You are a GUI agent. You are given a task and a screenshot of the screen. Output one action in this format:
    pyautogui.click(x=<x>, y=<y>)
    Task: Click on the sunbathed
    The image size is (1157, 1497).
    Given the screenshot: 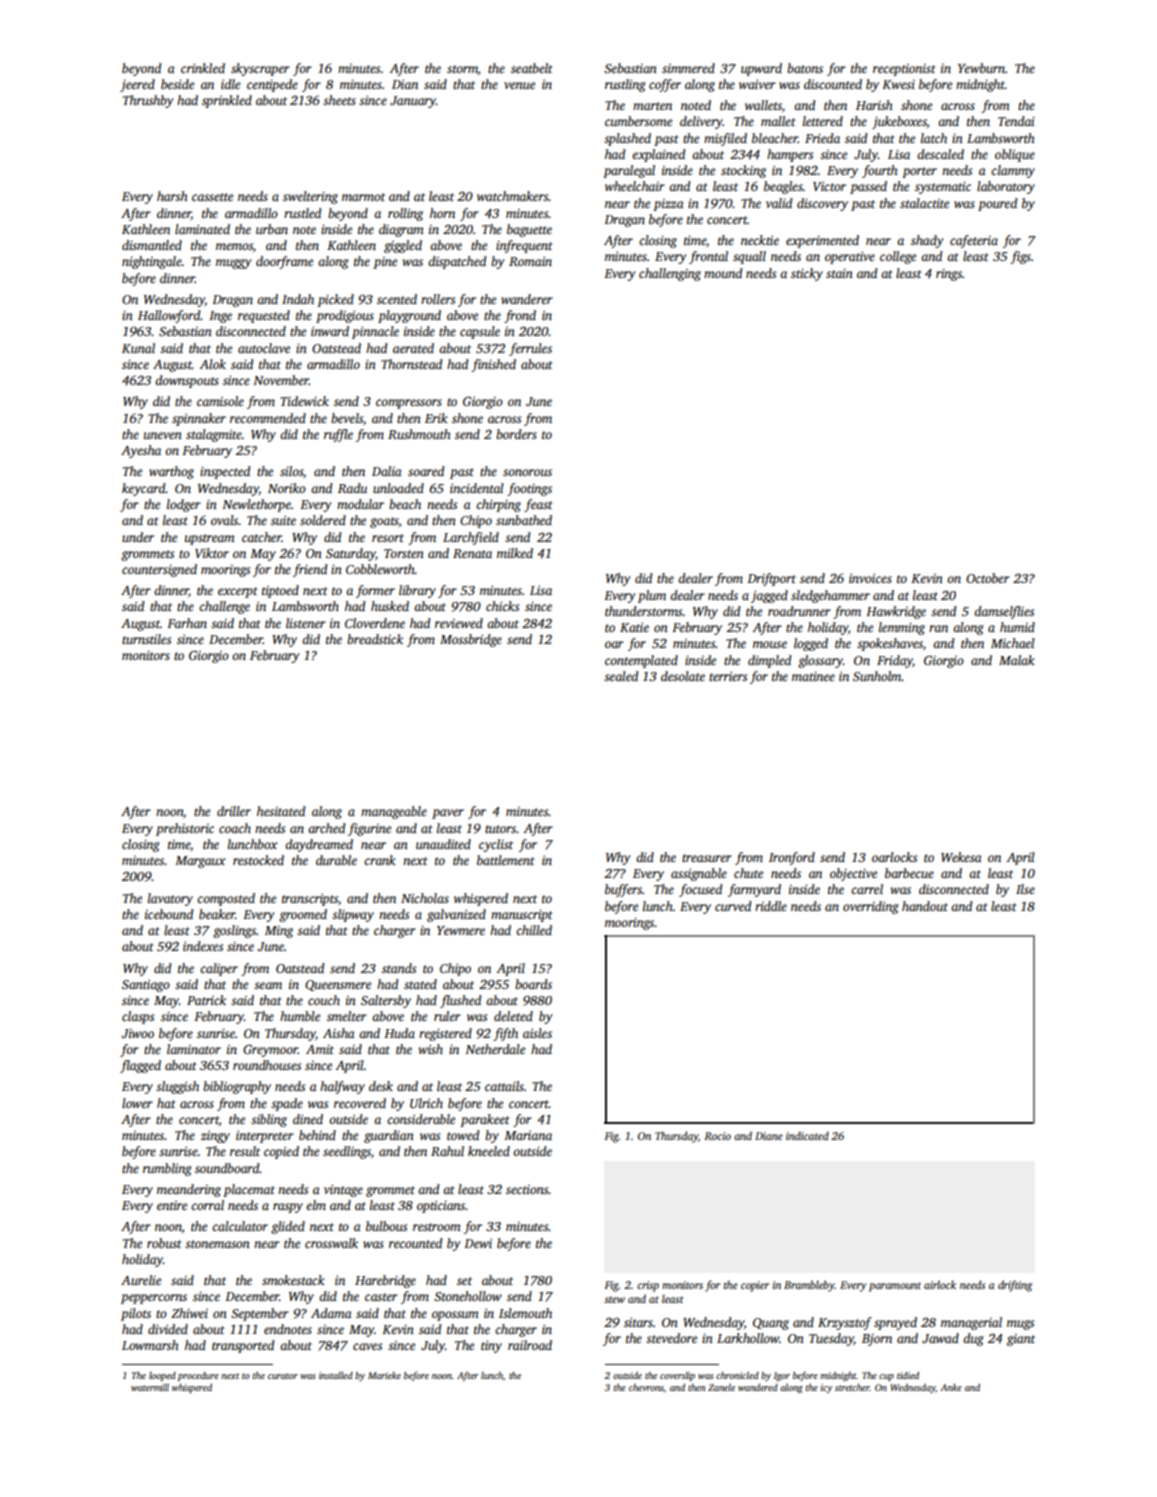 What is the action you would take?
    pyautogui.click(x=524, y=520)
